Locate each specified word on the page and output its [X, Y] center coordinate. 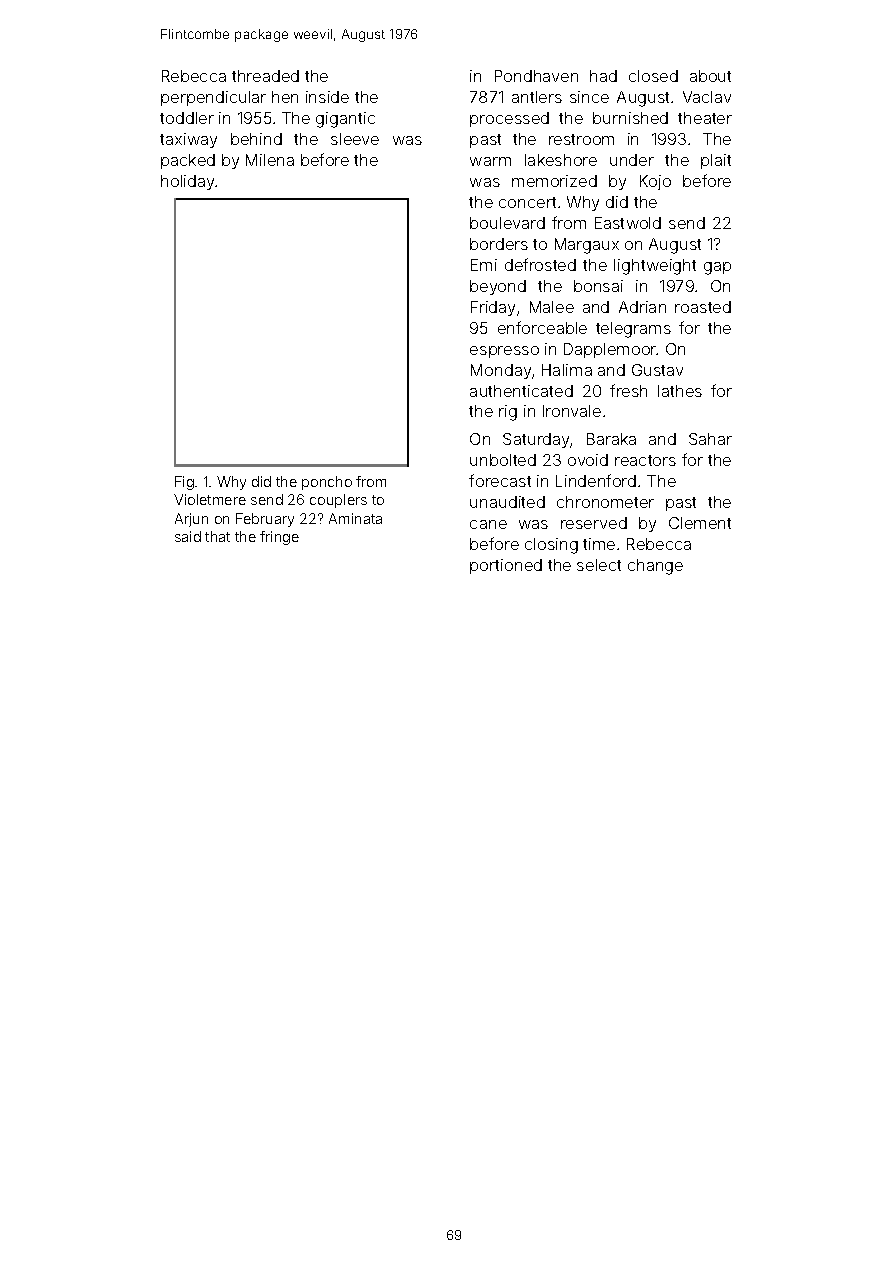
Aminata [355, 518]
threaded [265, 76]
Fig [184, 483]
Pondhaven [536, 76]
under [632, 160]
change [655, 567]
